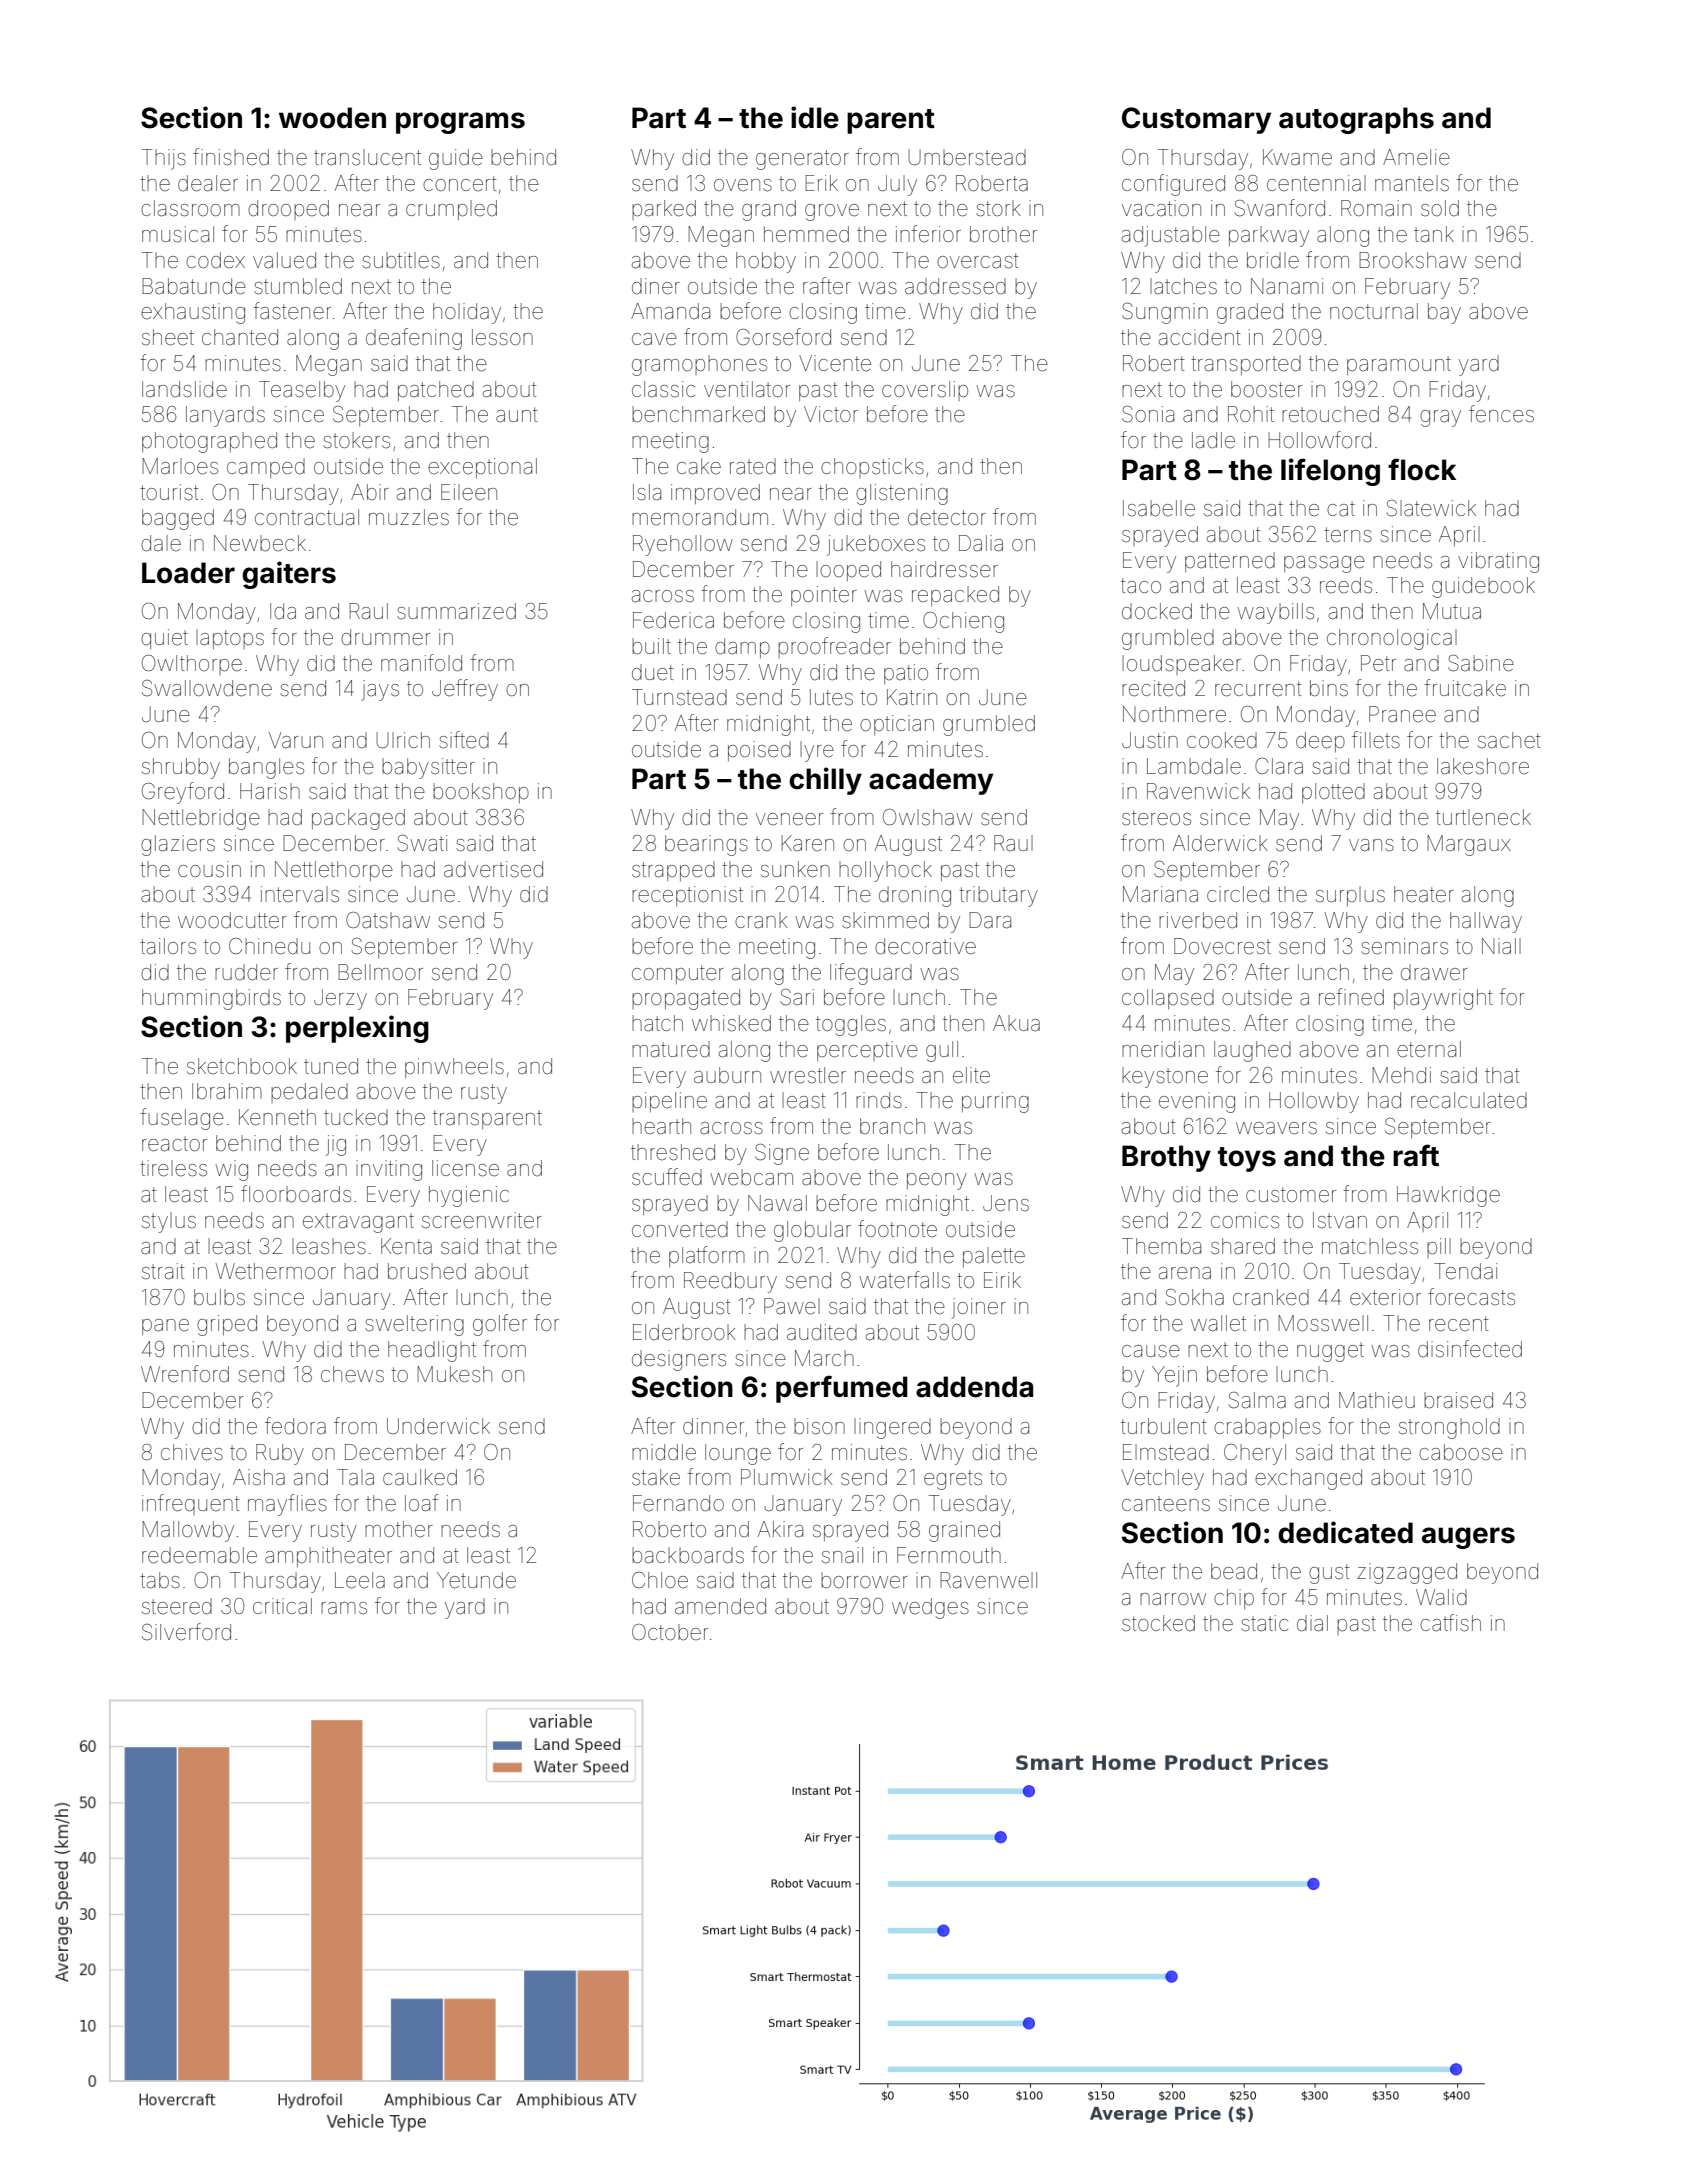 This image has width=1683, height=2178. Describe the element at coordinates (1434, 234) in the image. I see `tank` at that location.
